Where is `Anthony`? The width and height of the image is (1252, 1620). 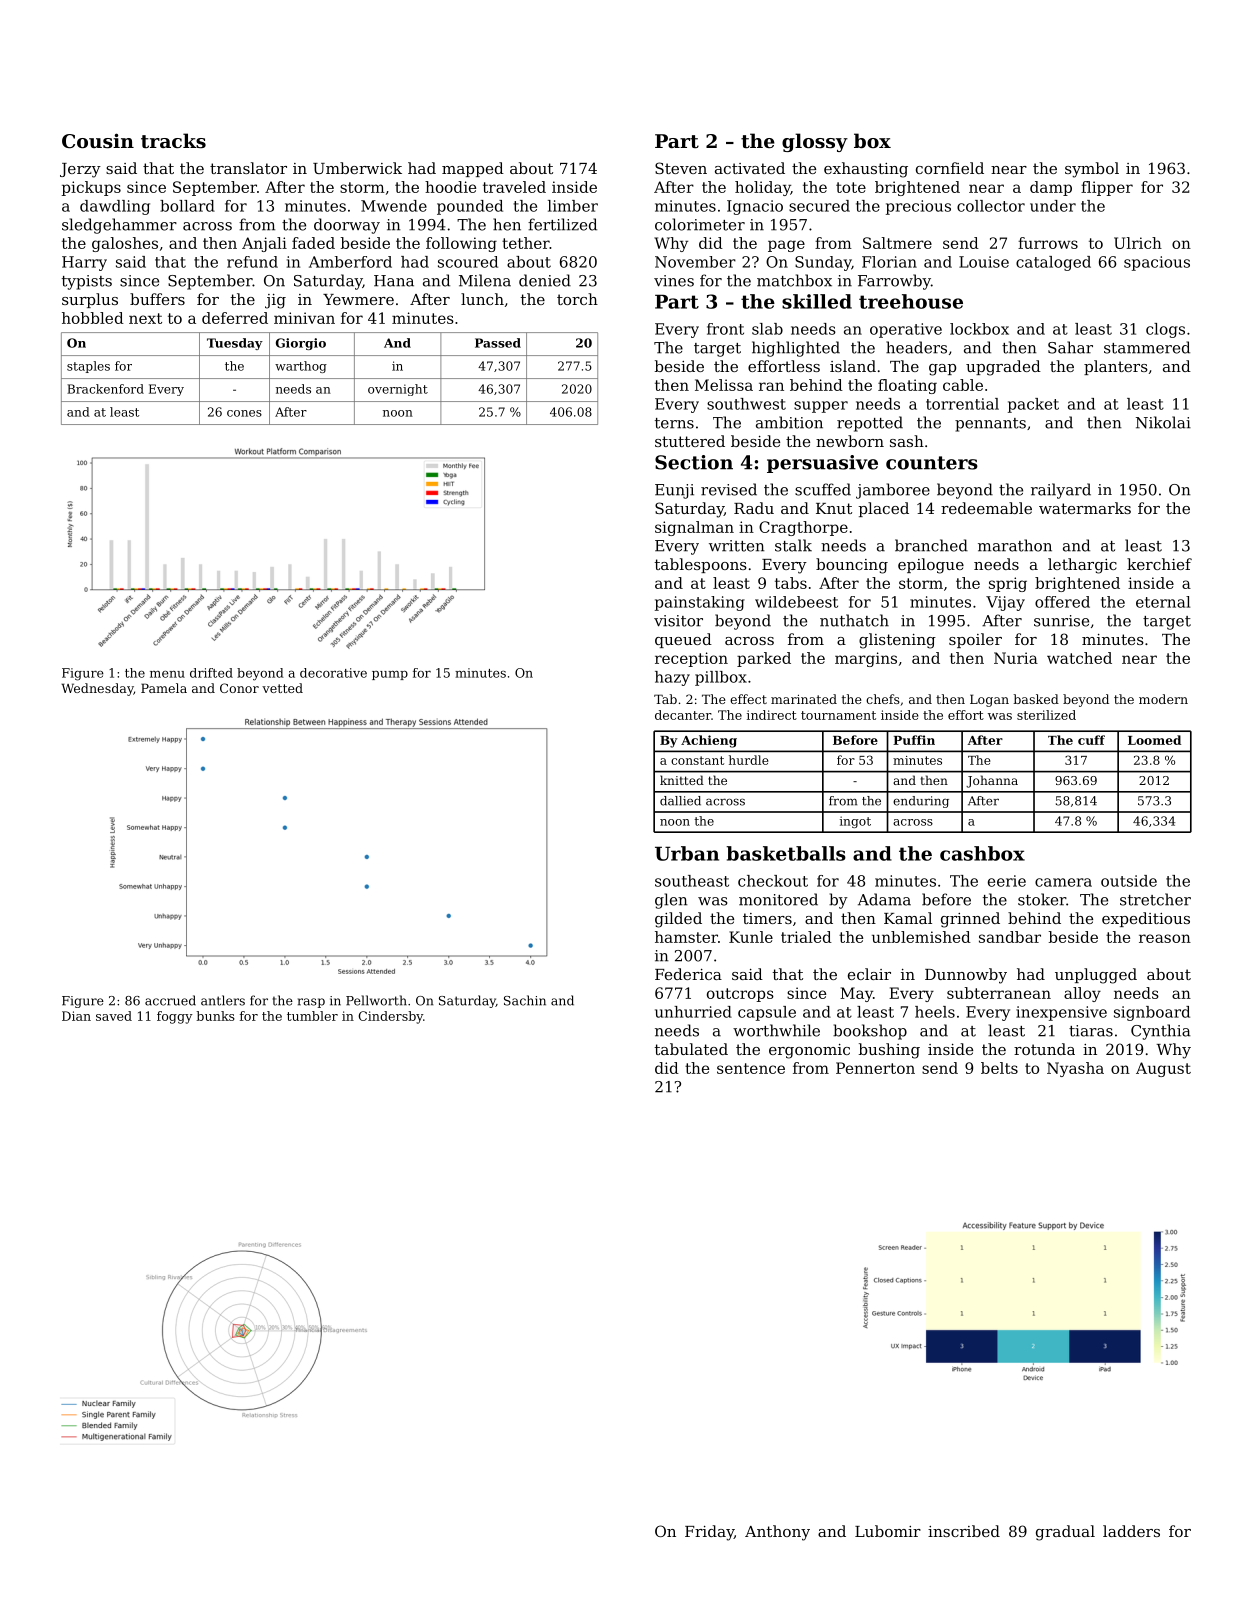 Anthony is located at coordinates (777, 1533).
